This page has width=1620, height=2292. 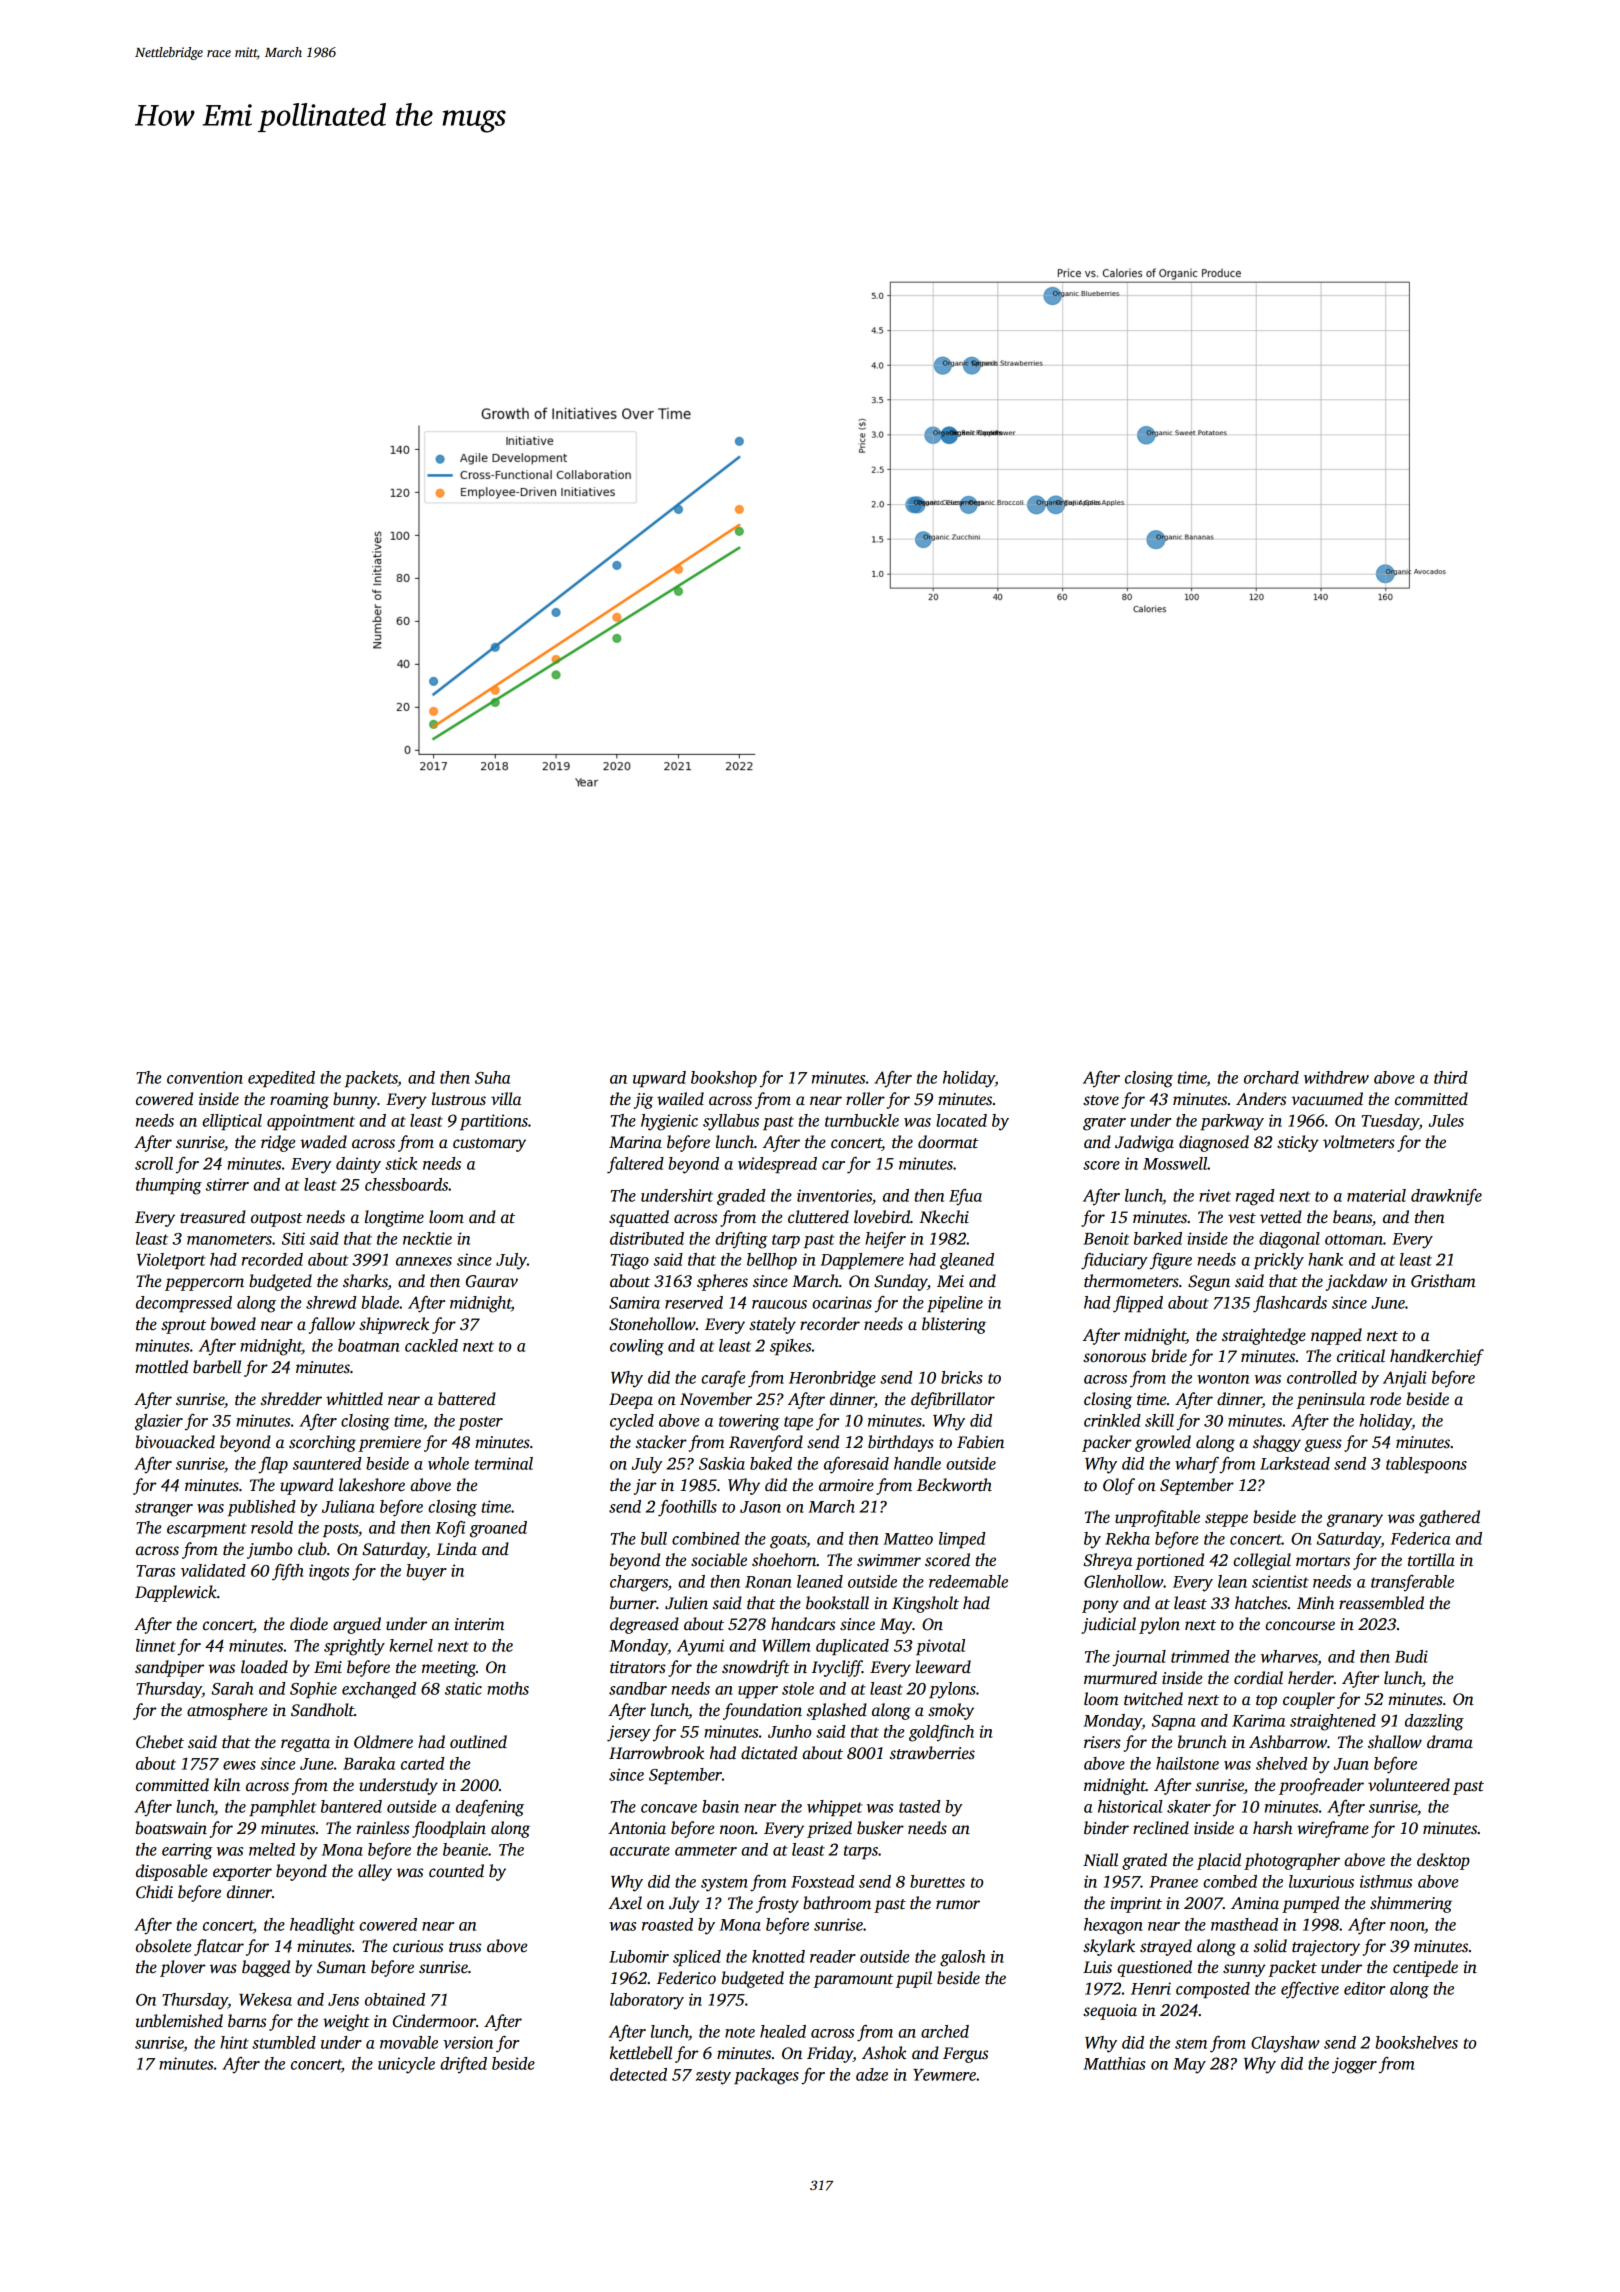 What do you see at coordinates (184, 1304) in the page?
I see `decompressed` at bounding box center [184, 1304].
